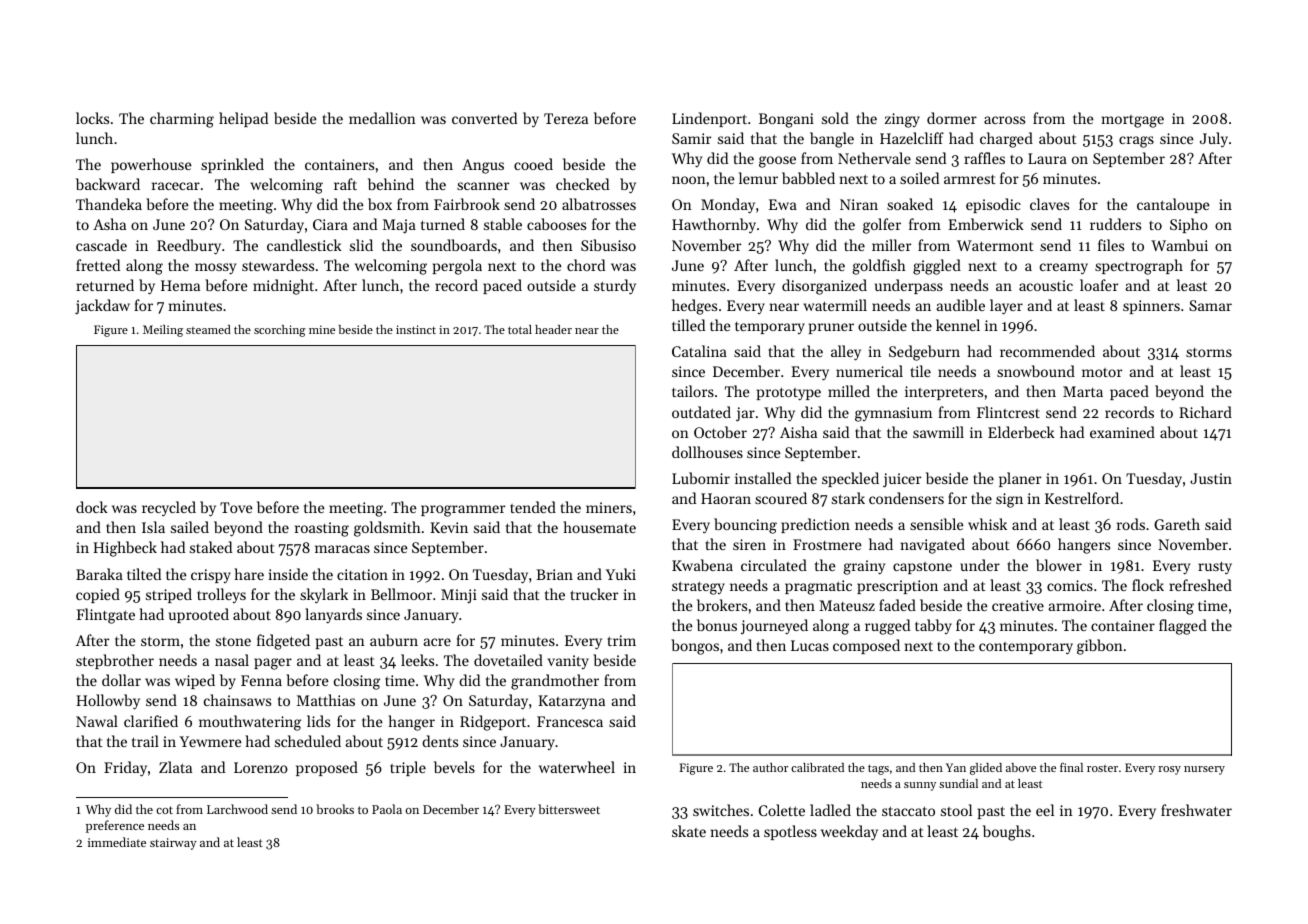 This screenshot has height=924, width=1308. What do you see at coordinates (689, 831) in the screenshot?
I see `skate` at bounding box center [689, 831].
